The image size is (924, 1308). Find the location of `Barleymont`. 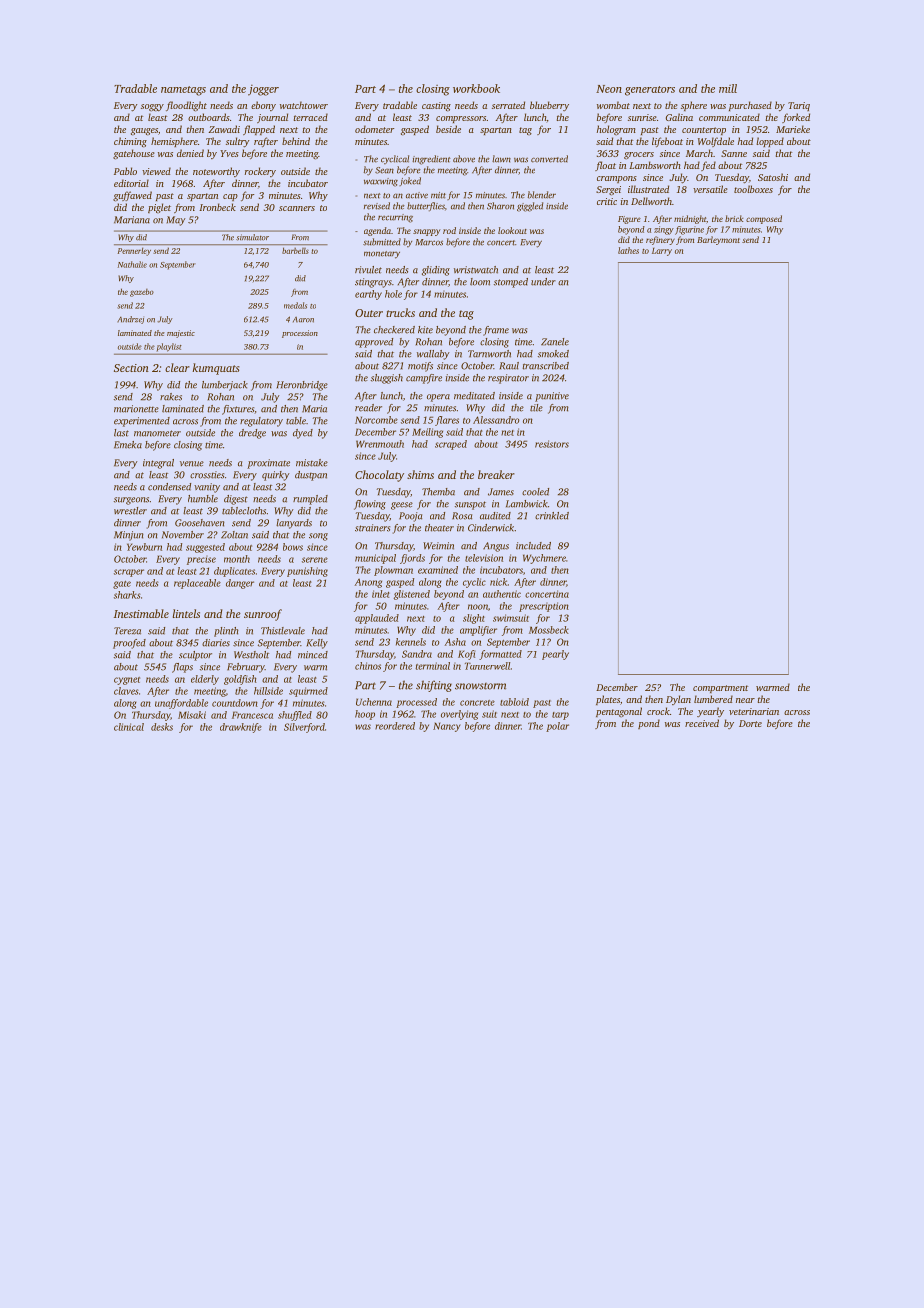

Barleymont is located at coordinates (718, 240).
